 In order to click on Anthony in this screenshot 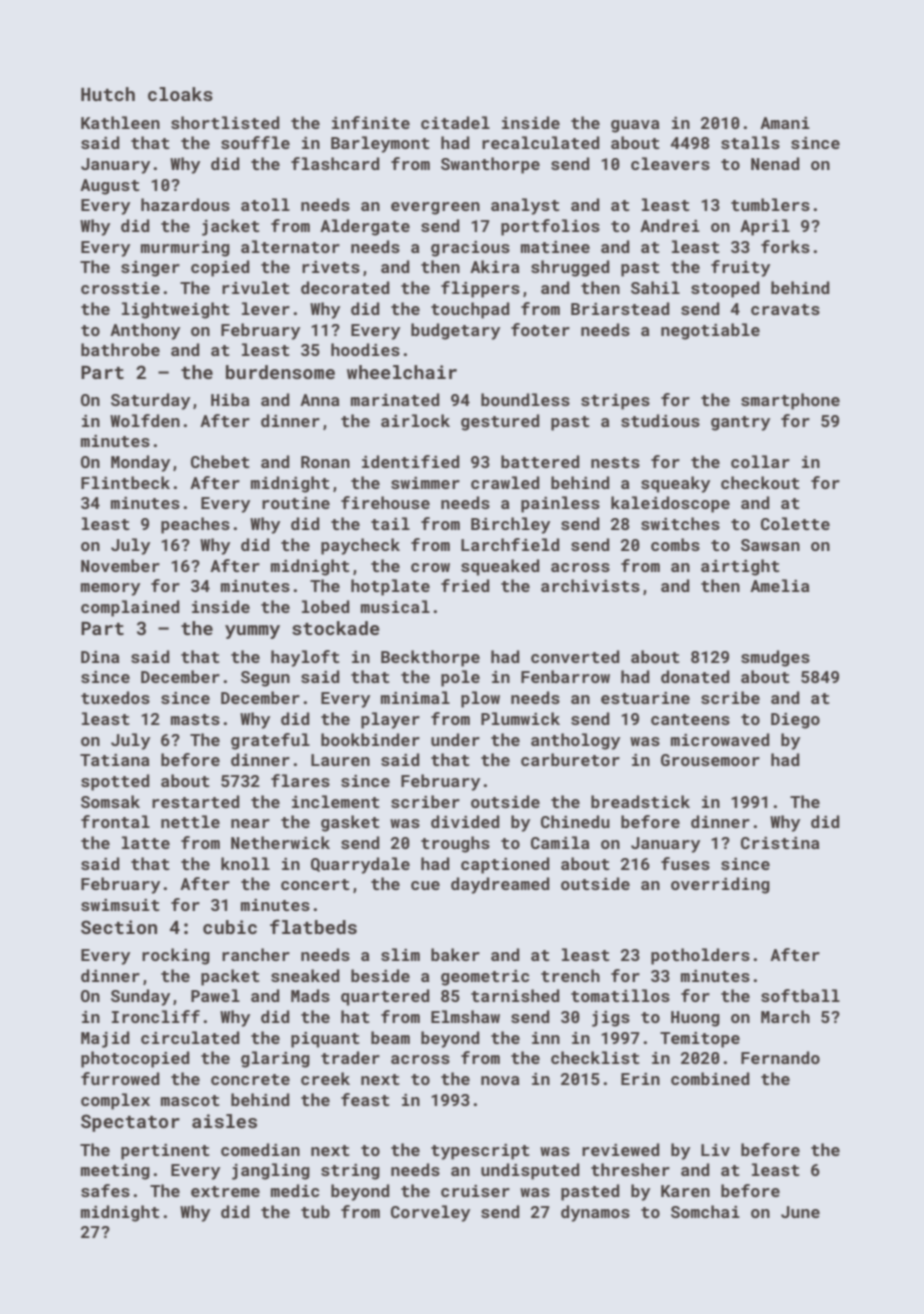, I will do `click(145, 331)`.
